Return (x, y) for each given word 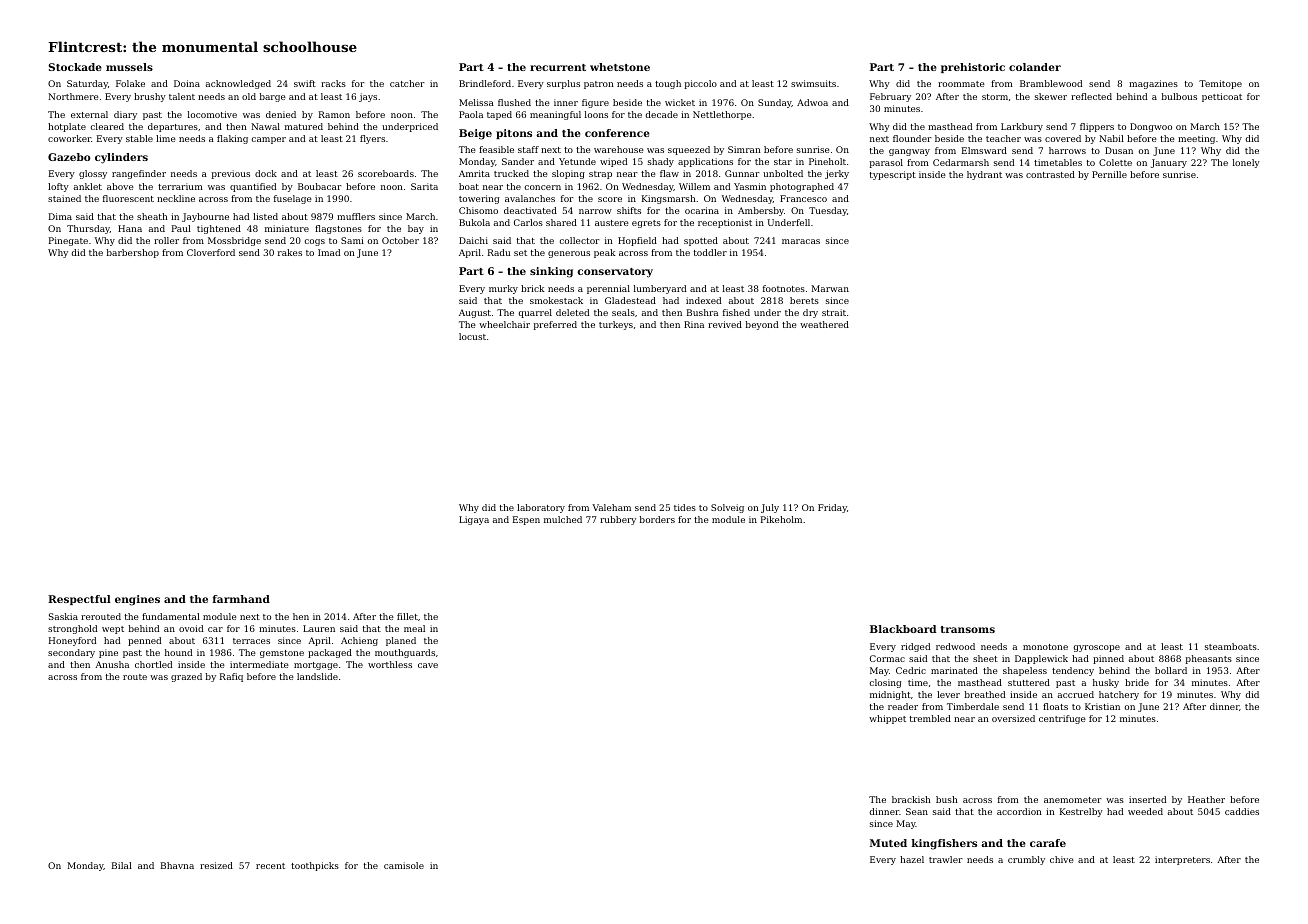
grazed (186, 677)
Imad (329, 252)
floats (1055, 706)
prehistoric (973, 68)
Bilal (122, 865)
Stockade (75, 67)
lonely (1246, 163)
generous (569, 254)
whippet (887, 719)
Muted (888, 843)
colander (1035, 67)
